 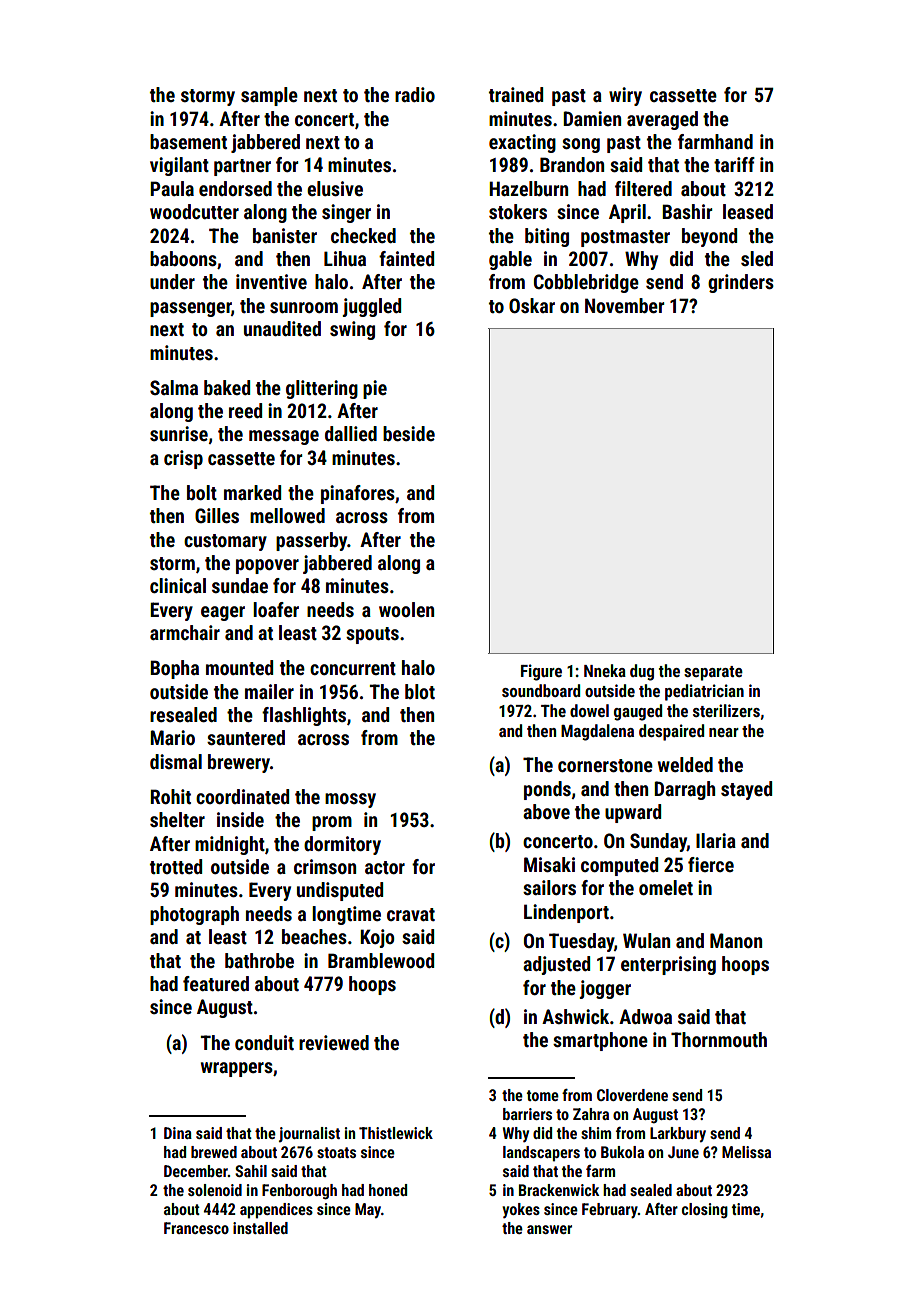 I want to click on averaged, so click(x=662, y=120).
